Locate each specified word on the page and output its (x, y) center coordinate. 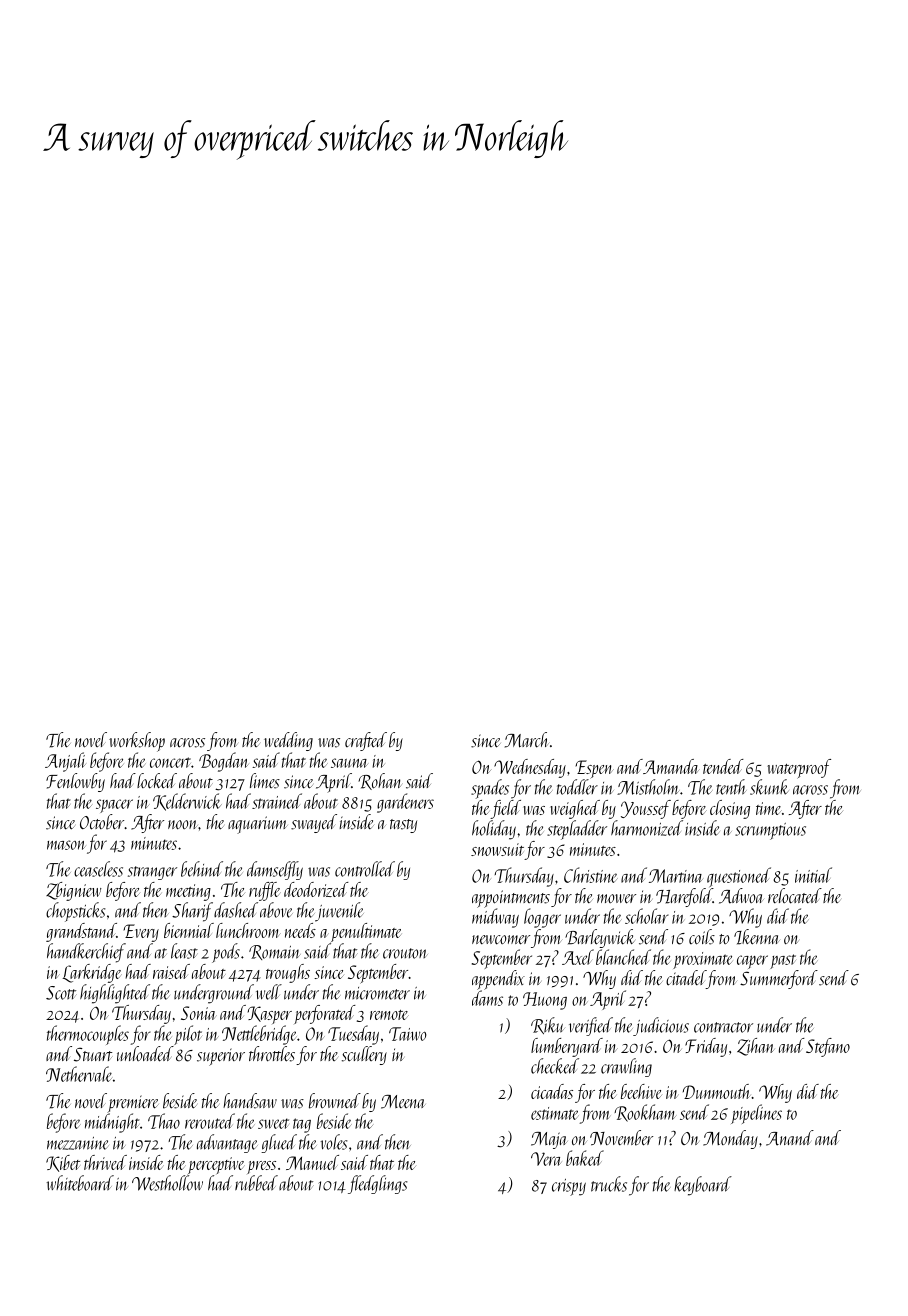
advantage (227, 1143)
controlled (365, 869)
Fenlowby (75, 782)
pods (226, 953)
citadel (686, 978)
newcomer (501, 940)
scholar (647, 916)
